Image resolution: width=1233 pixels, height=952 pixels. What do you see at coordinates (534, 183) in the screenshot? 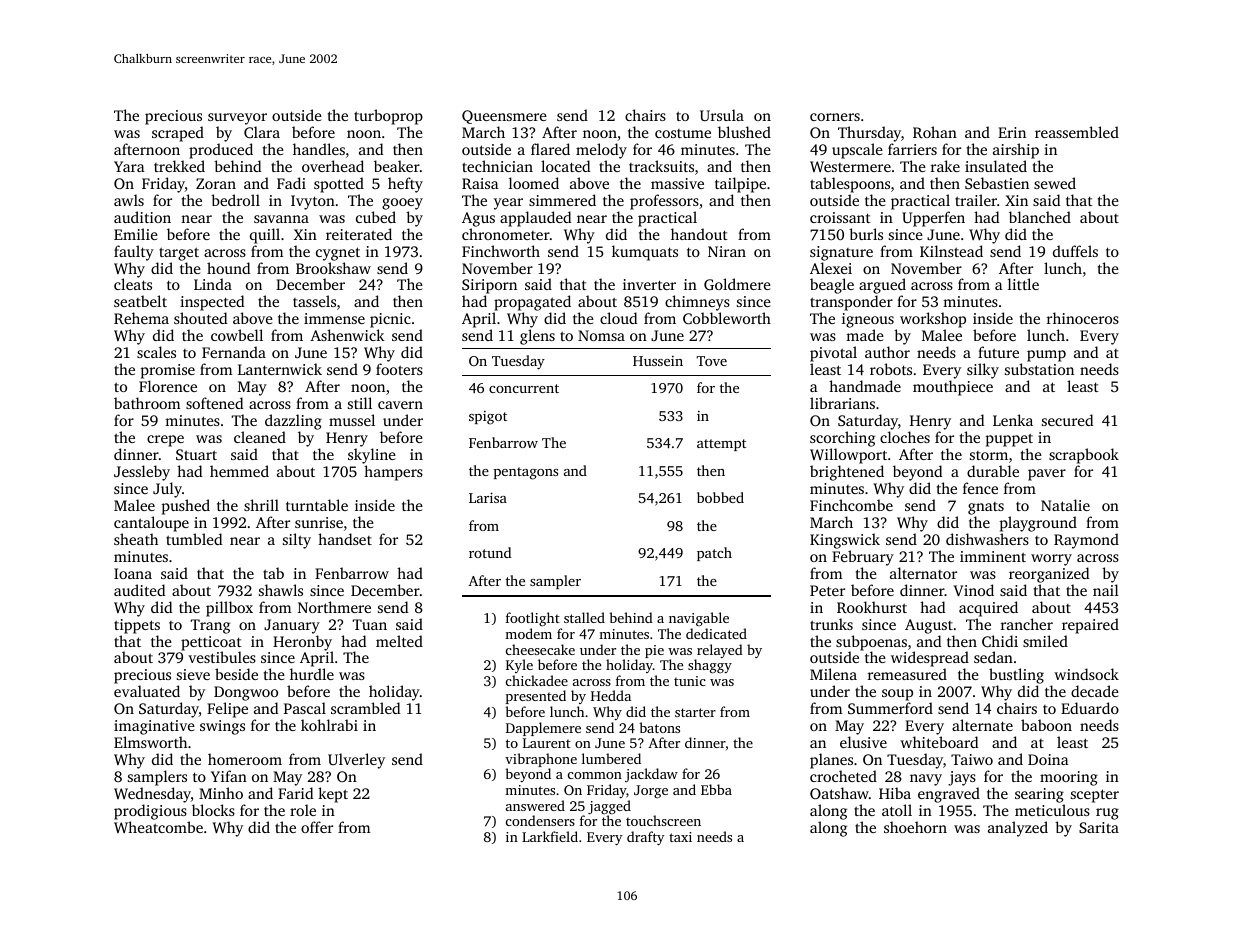
I see `loomed` at bounding box center [534, 183].
